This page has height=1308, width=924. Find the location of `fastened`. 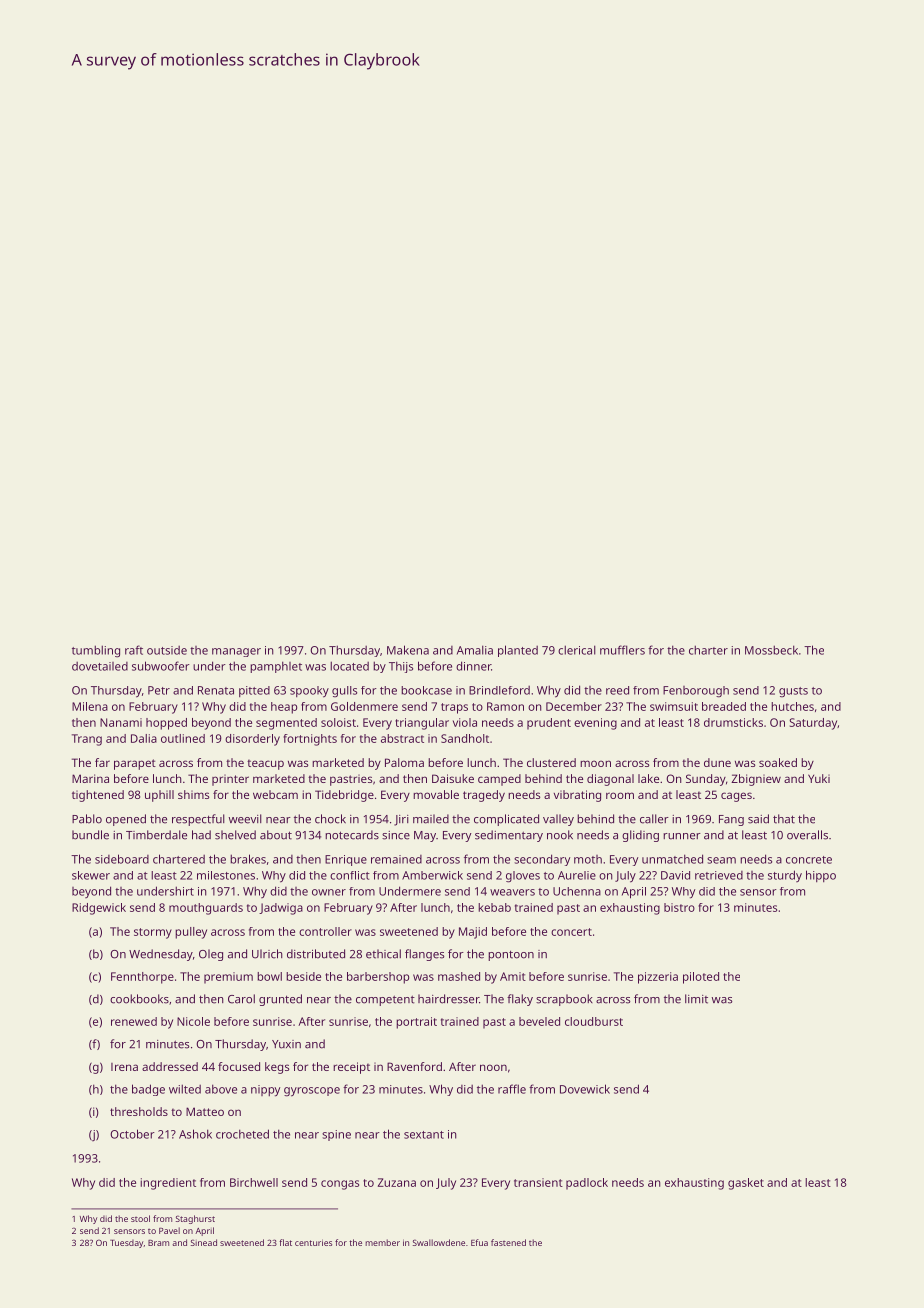

fastened is located at coordinates (508, 1242).
